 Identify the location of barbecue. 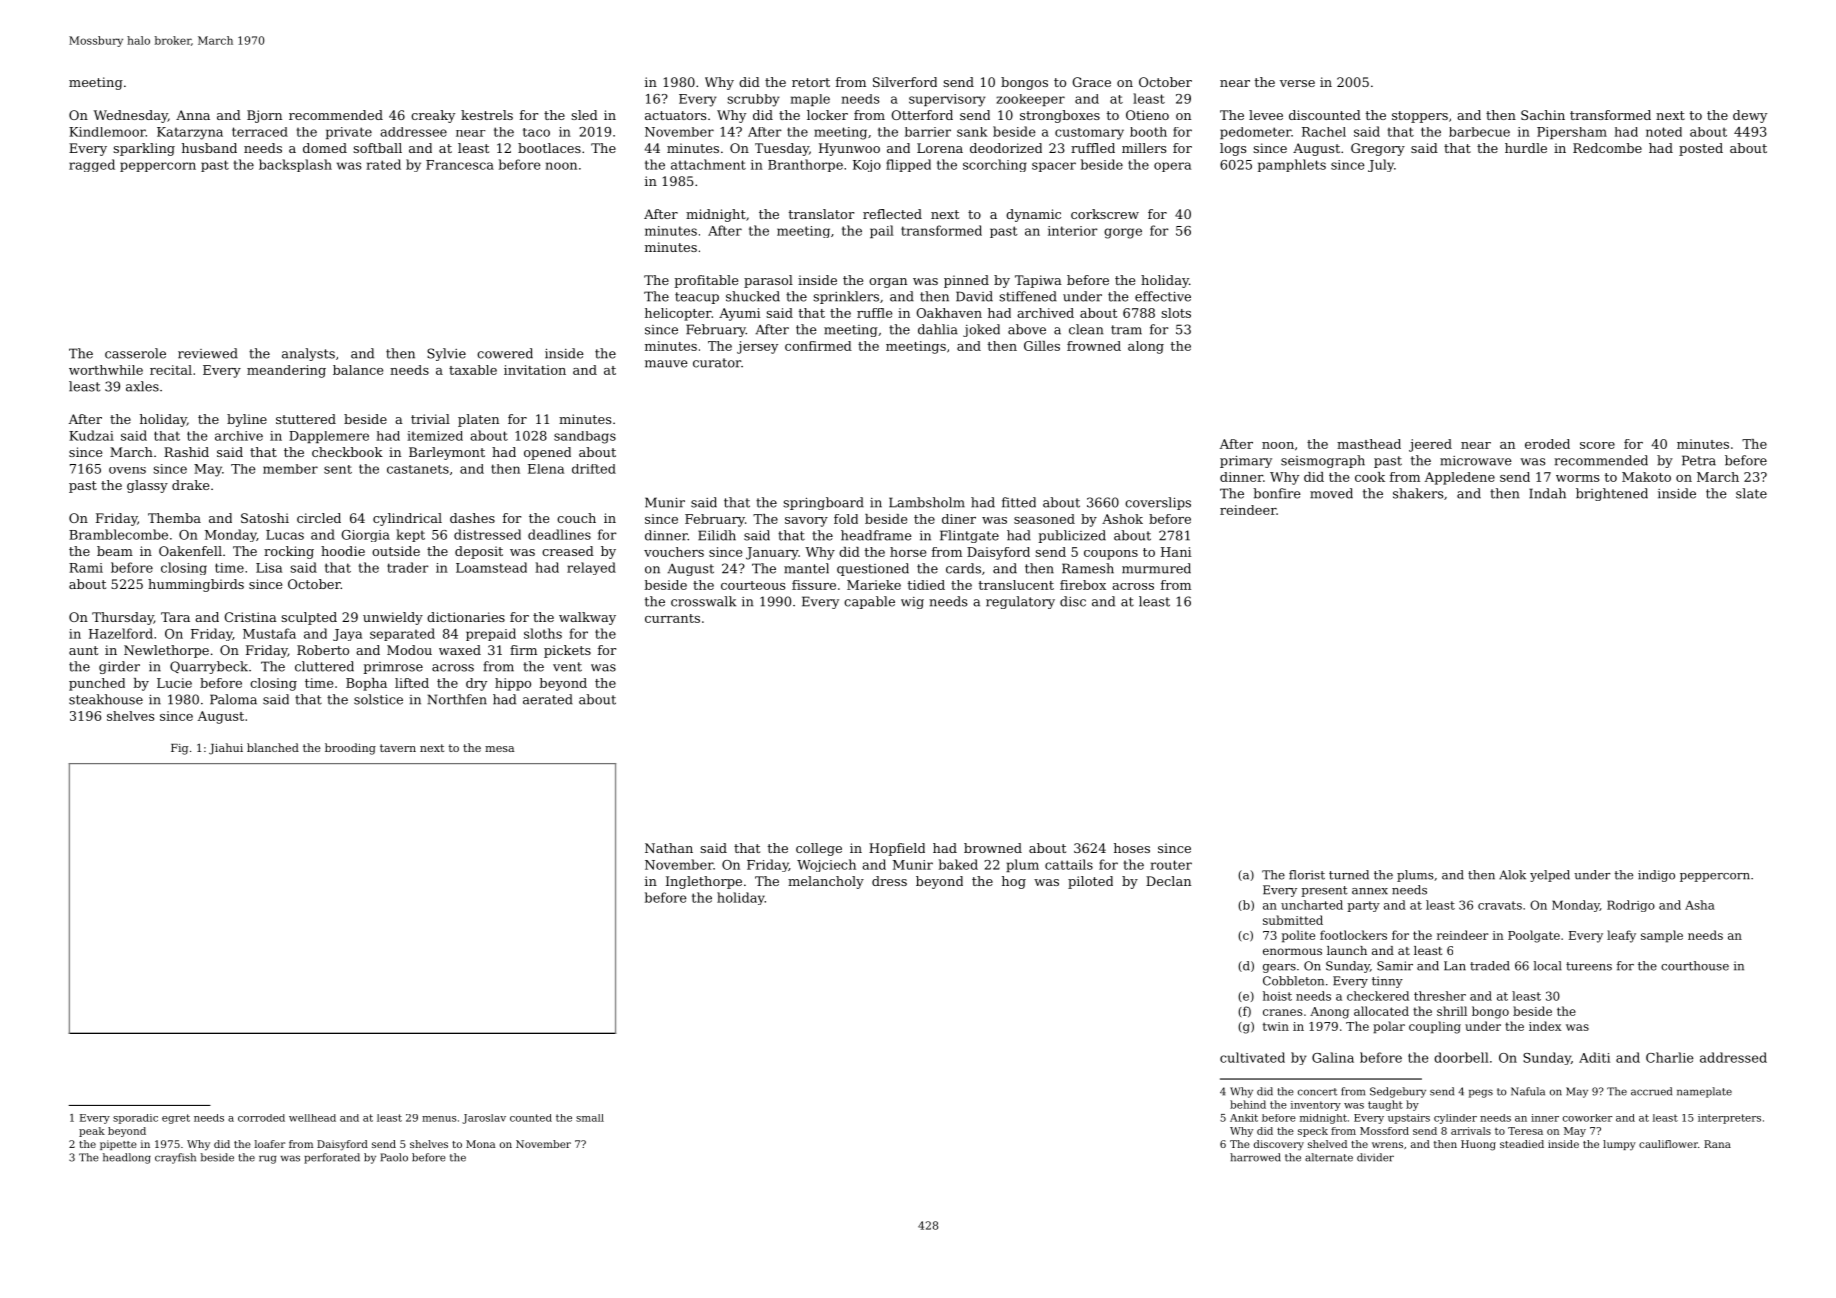
(1479, 132).
